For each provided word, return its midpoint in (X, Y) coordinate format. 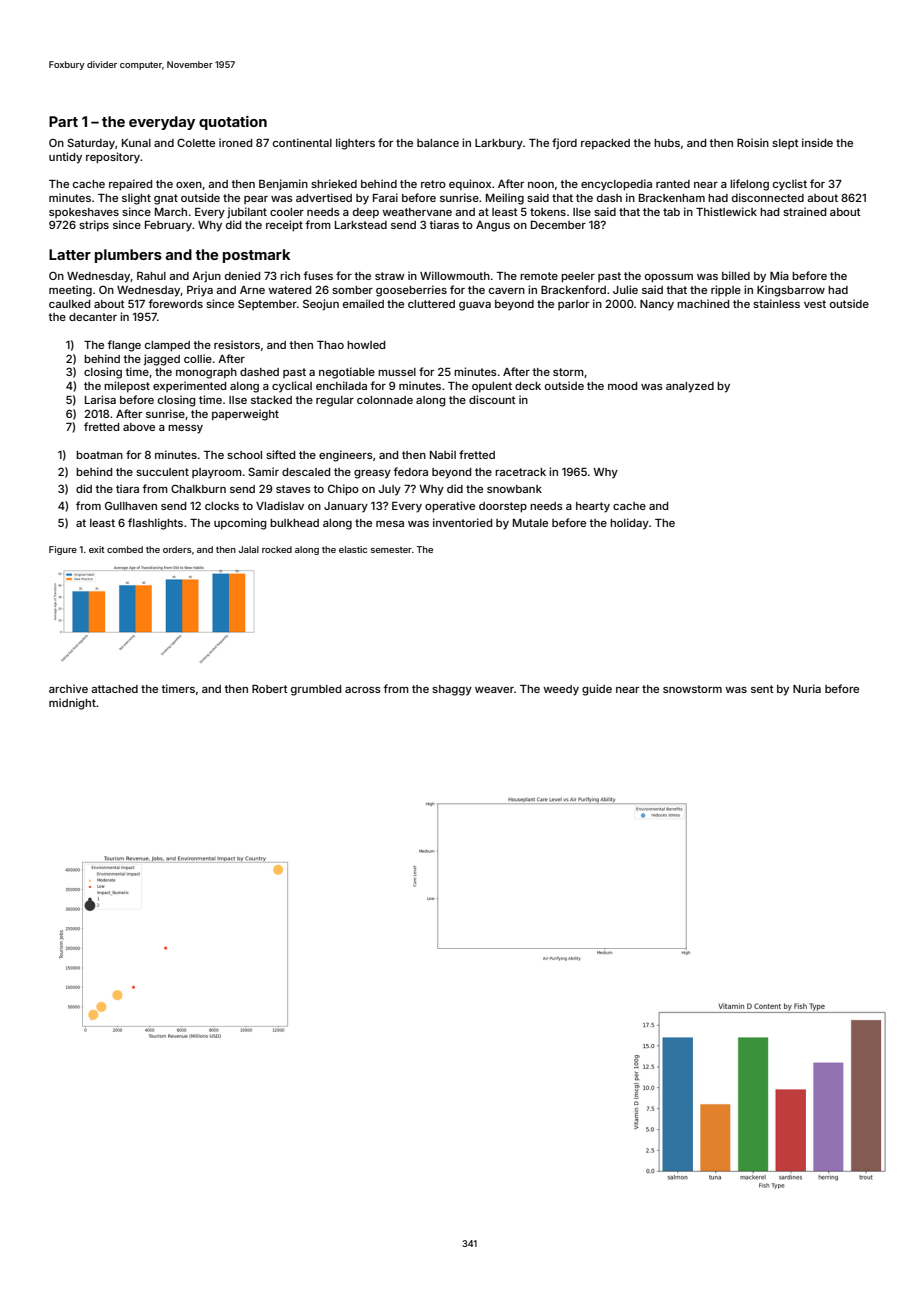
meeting (70, 291)
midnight (72, 704)
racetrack (520, 472)
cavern (507, 291)
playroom (217, 473)
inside (817, 142)
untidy (65, 158)
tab (671, 212)
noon (541, 185)
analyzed (690, 387)
